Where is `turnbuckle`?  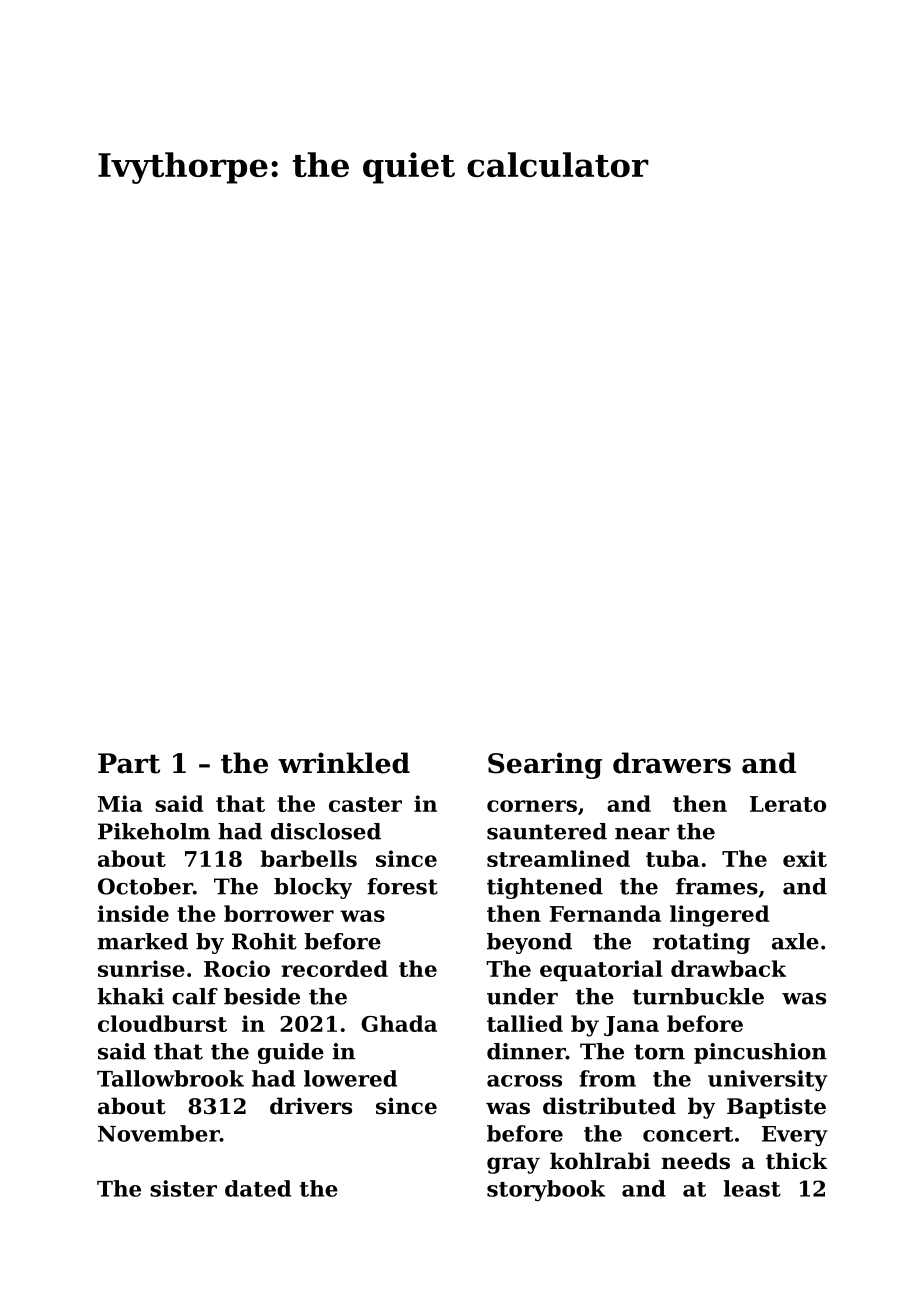
turnbuckle is located at coordinates (698, 996).
